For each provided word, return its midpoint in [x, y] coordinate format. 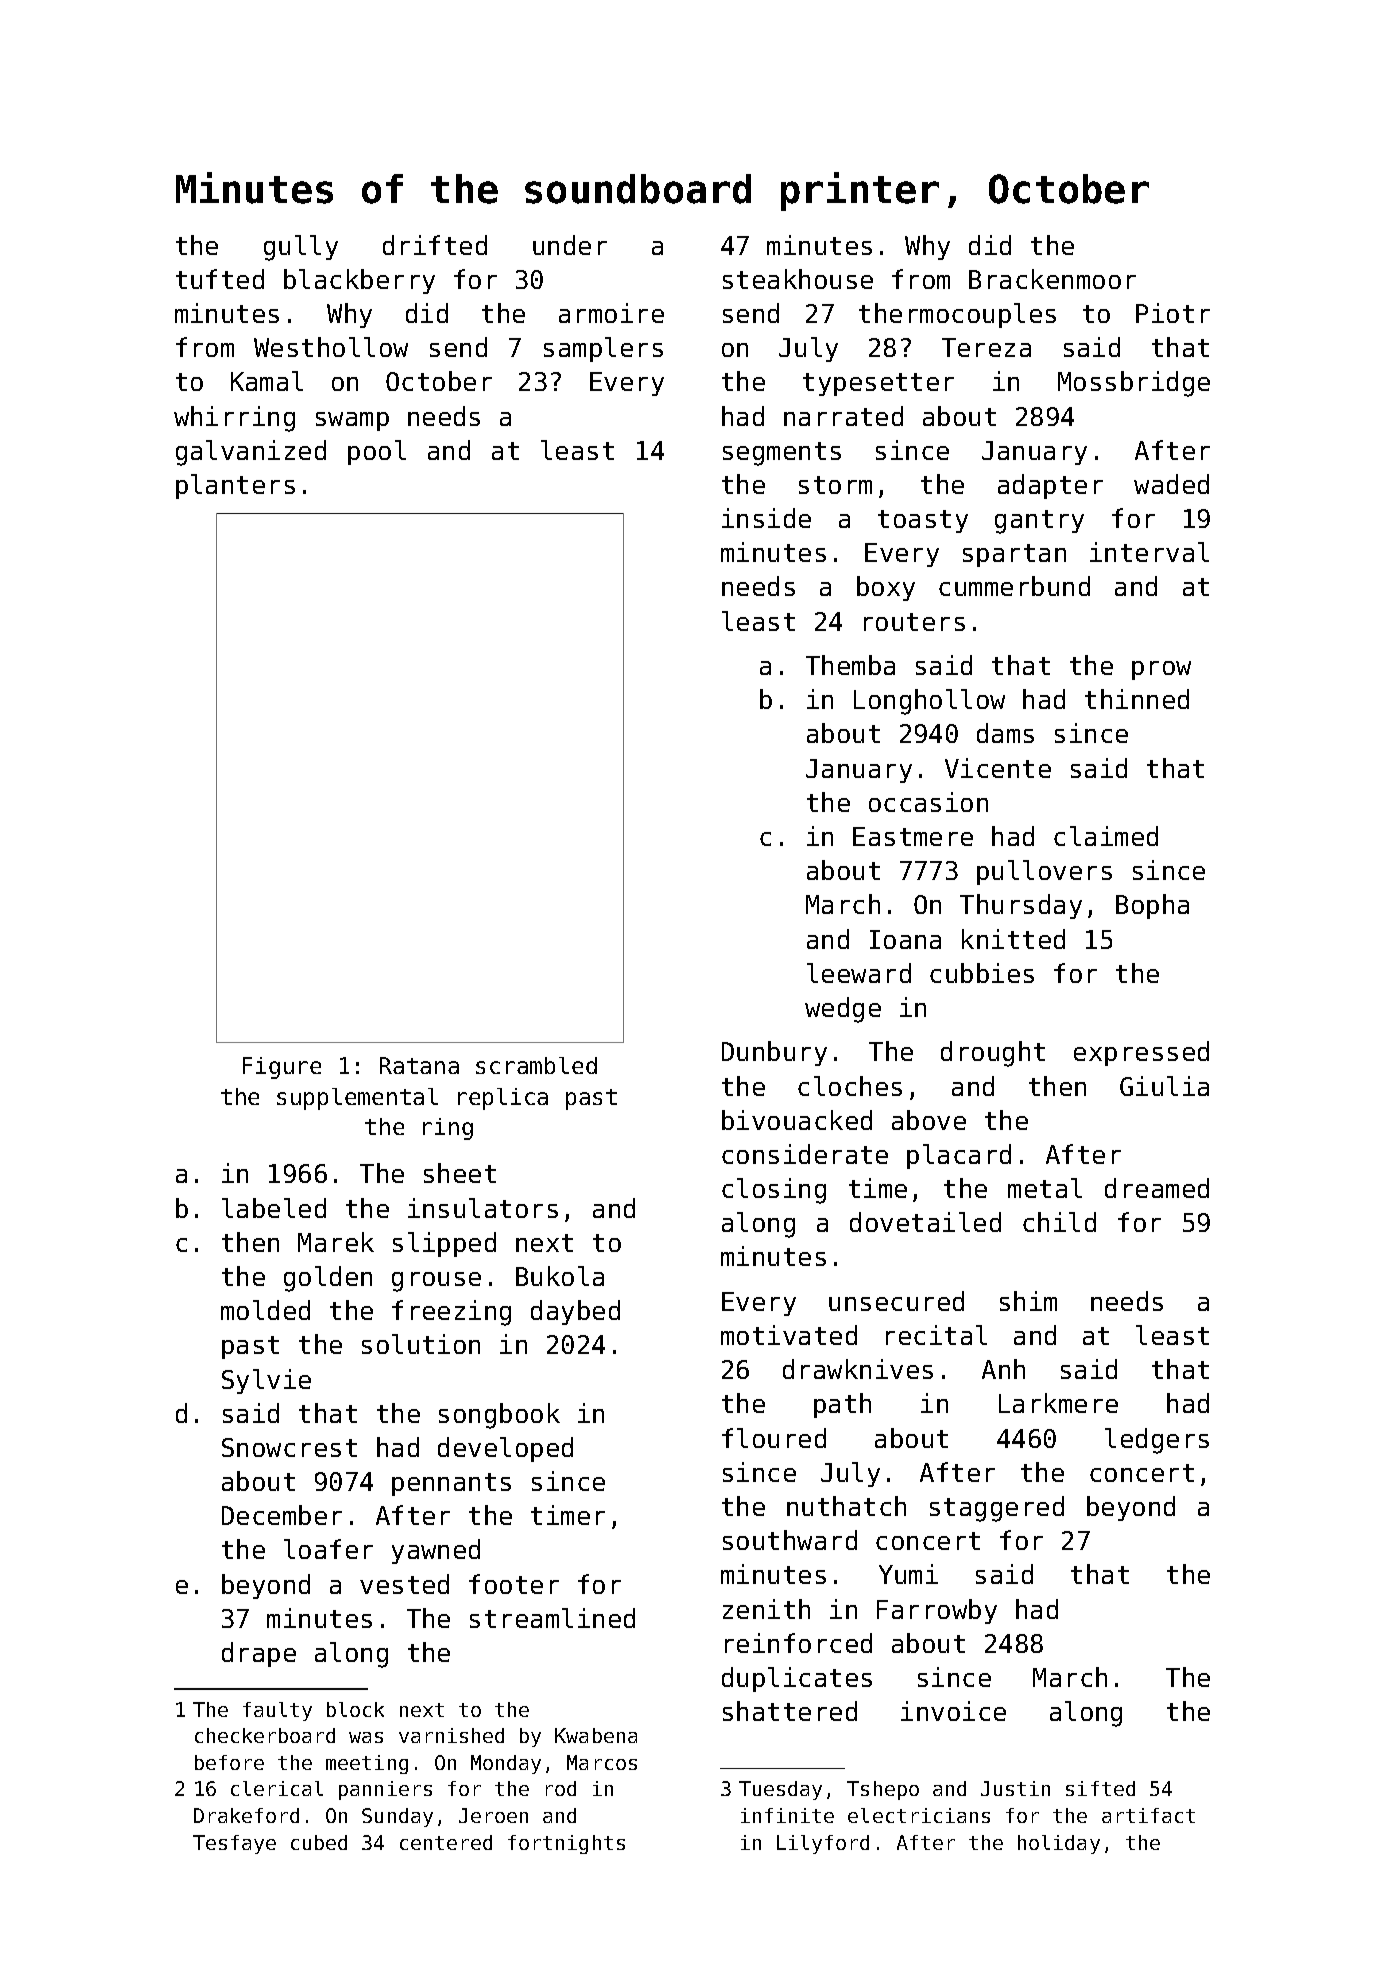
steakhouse [798, 279]
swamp [352, 421]
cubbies [982, 973]
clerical [277, 1788]
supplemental [357, 1099]
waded [1171, 484]
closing [774, 1191]
